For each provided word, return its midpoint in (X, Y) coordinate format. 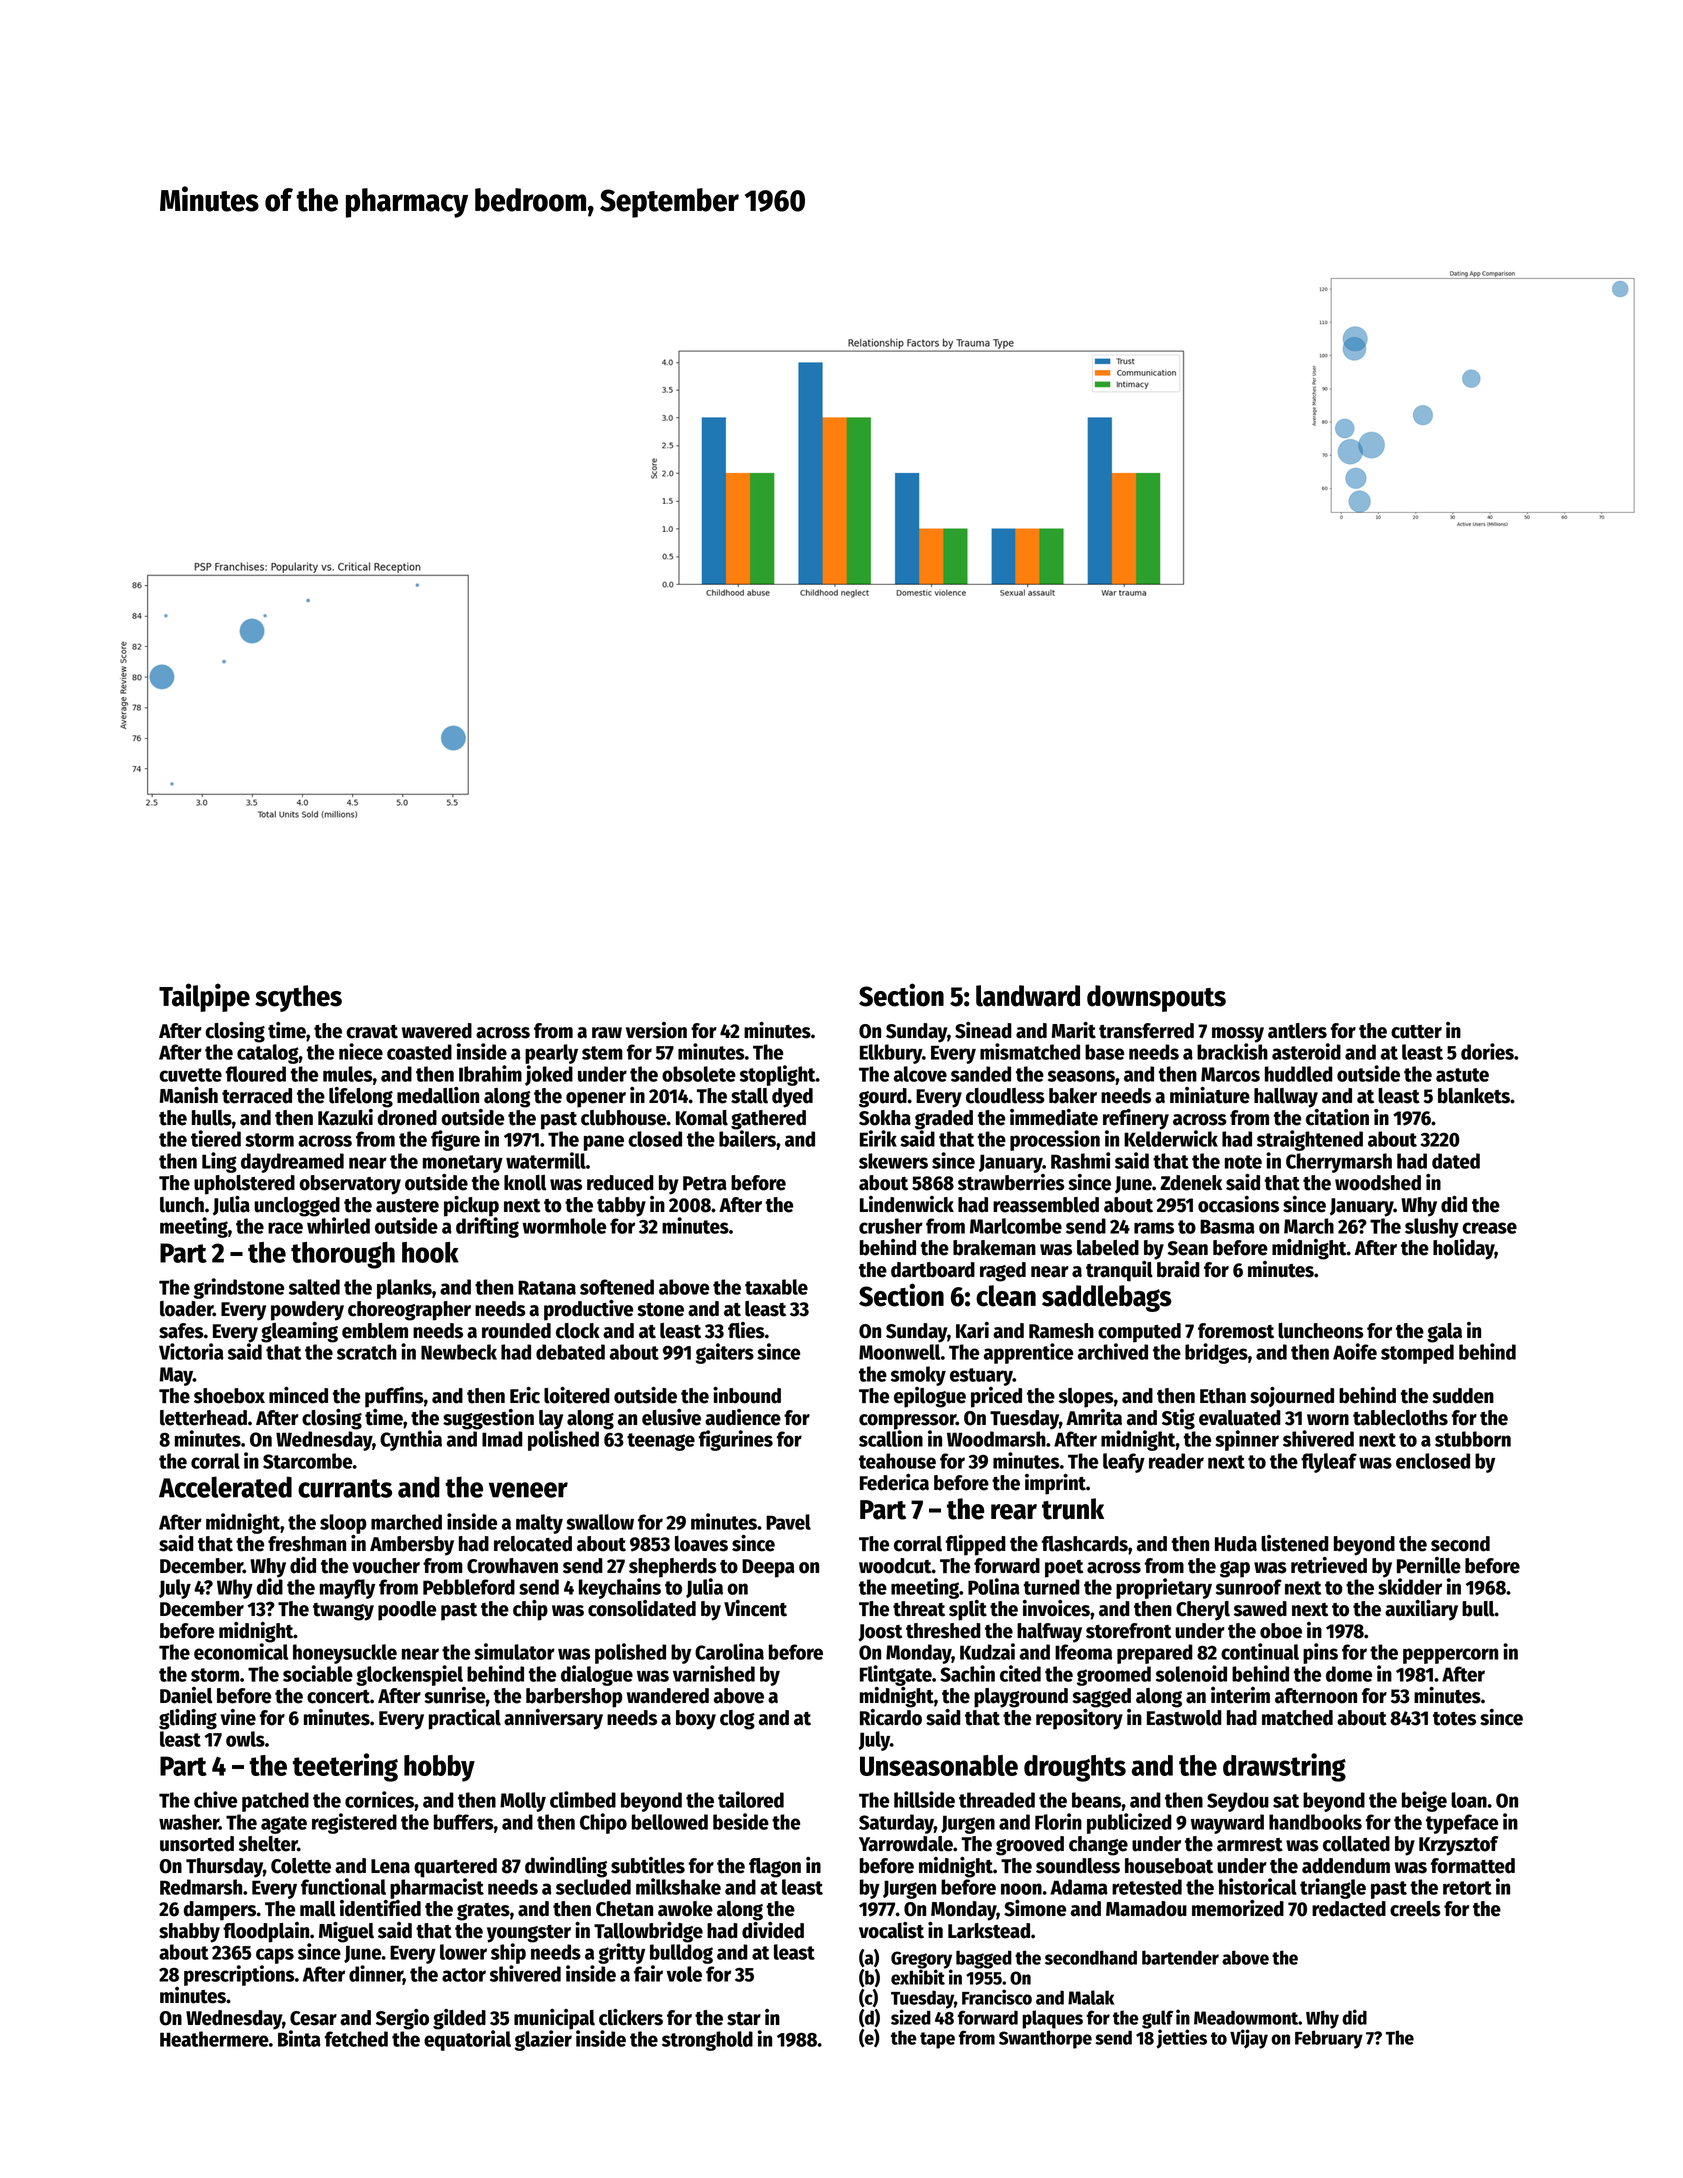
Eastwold (1184, 1718)
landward (1028, 996)
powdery (307, 1311)
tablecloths (1400, 1418)
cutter (1416, 1032)
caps (275, 1956)
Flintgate (896, 1675)
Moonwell (900, 1352)
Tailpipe (204, 997)
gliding (188, 1719)
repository (1079, 1719)
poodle (407, 1611)
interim (1240, 1695)
